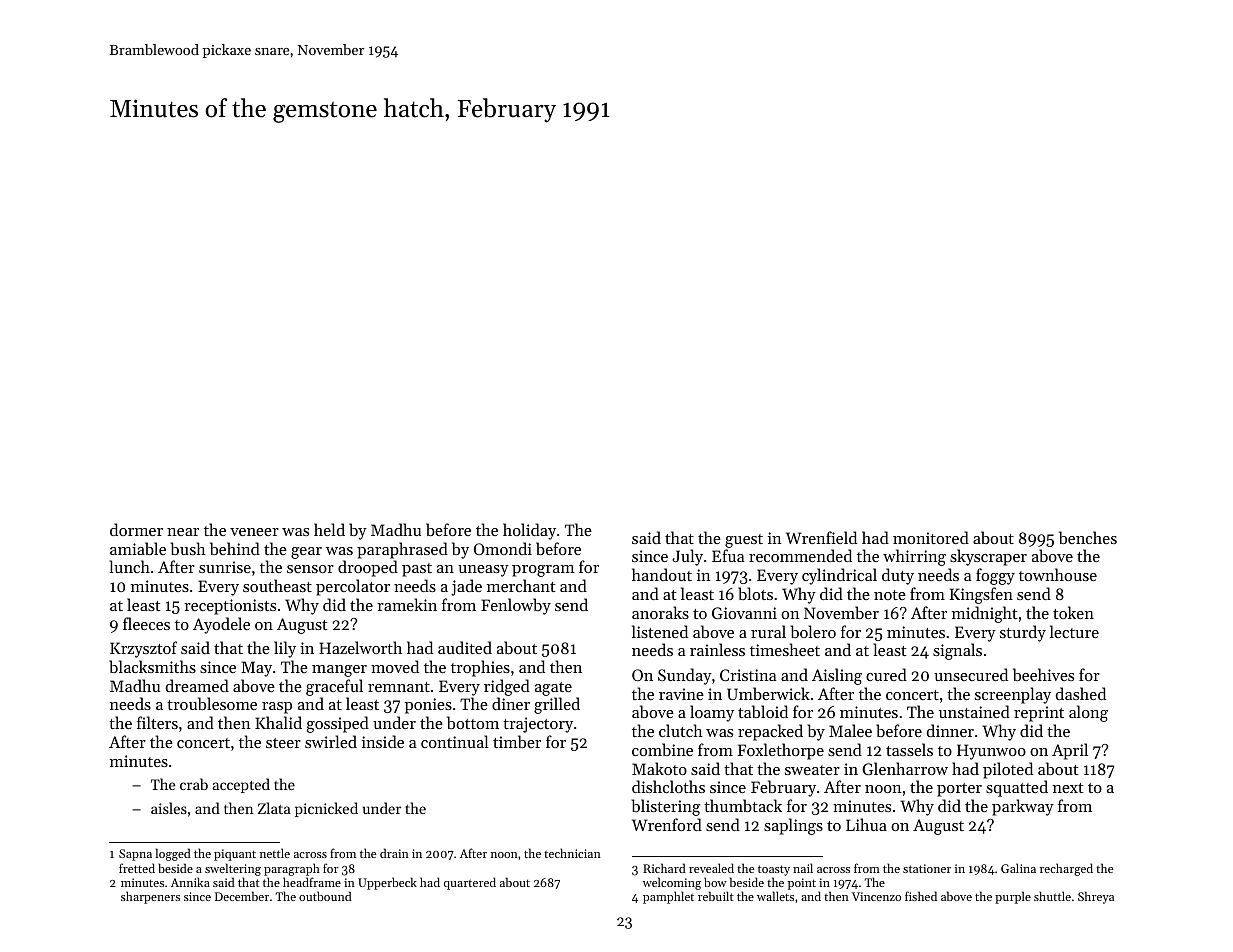 This screenshot has height=952, width=1233. What do you see at coordinates (136, 529) in the screenshot?
I see `dormer` at bounding box center [136, 529].
